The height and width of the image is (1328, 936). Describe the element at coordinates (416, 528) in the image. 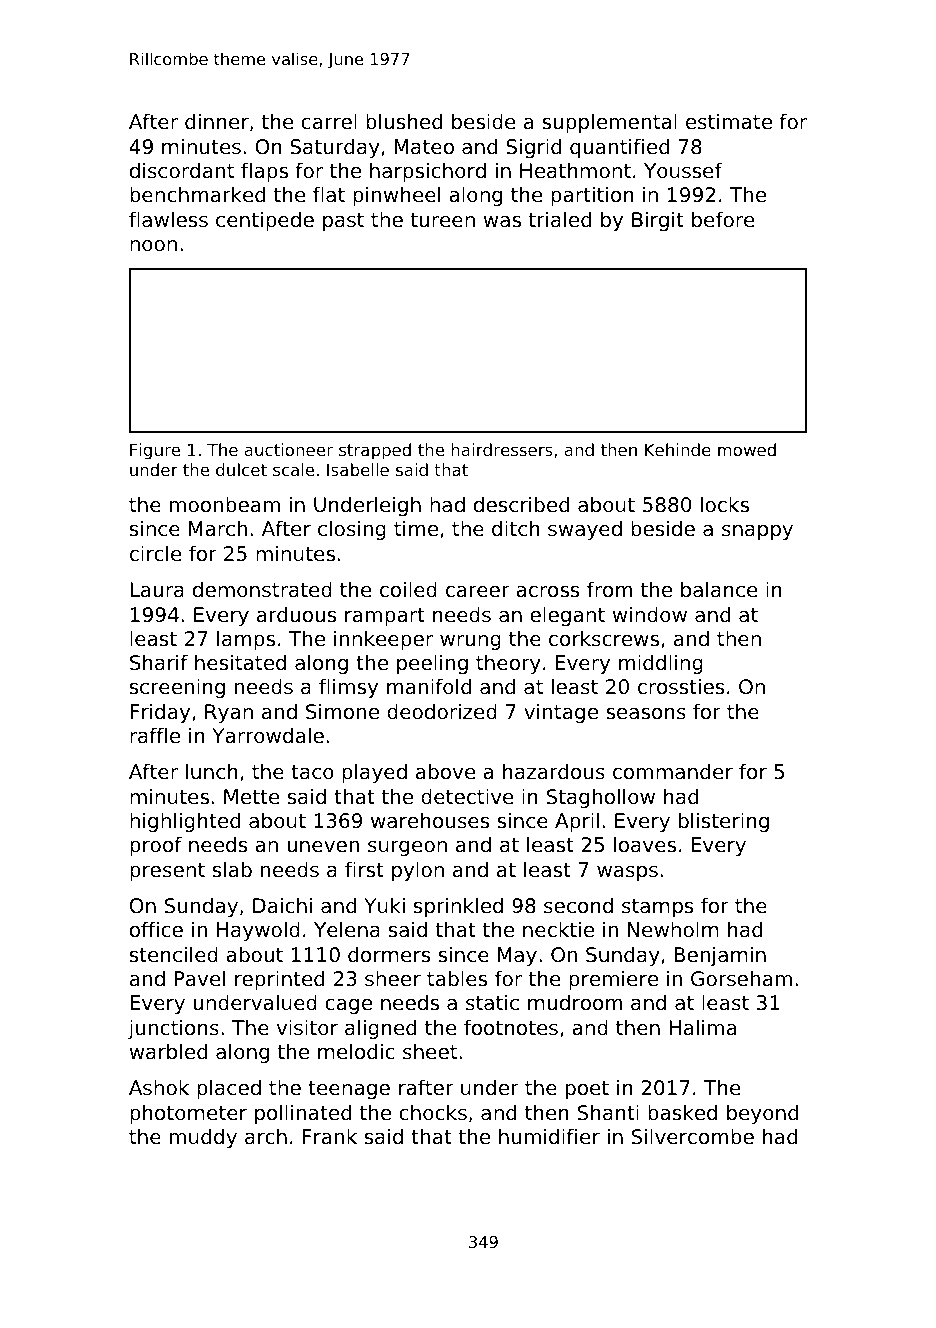

I see `time` at that location.
